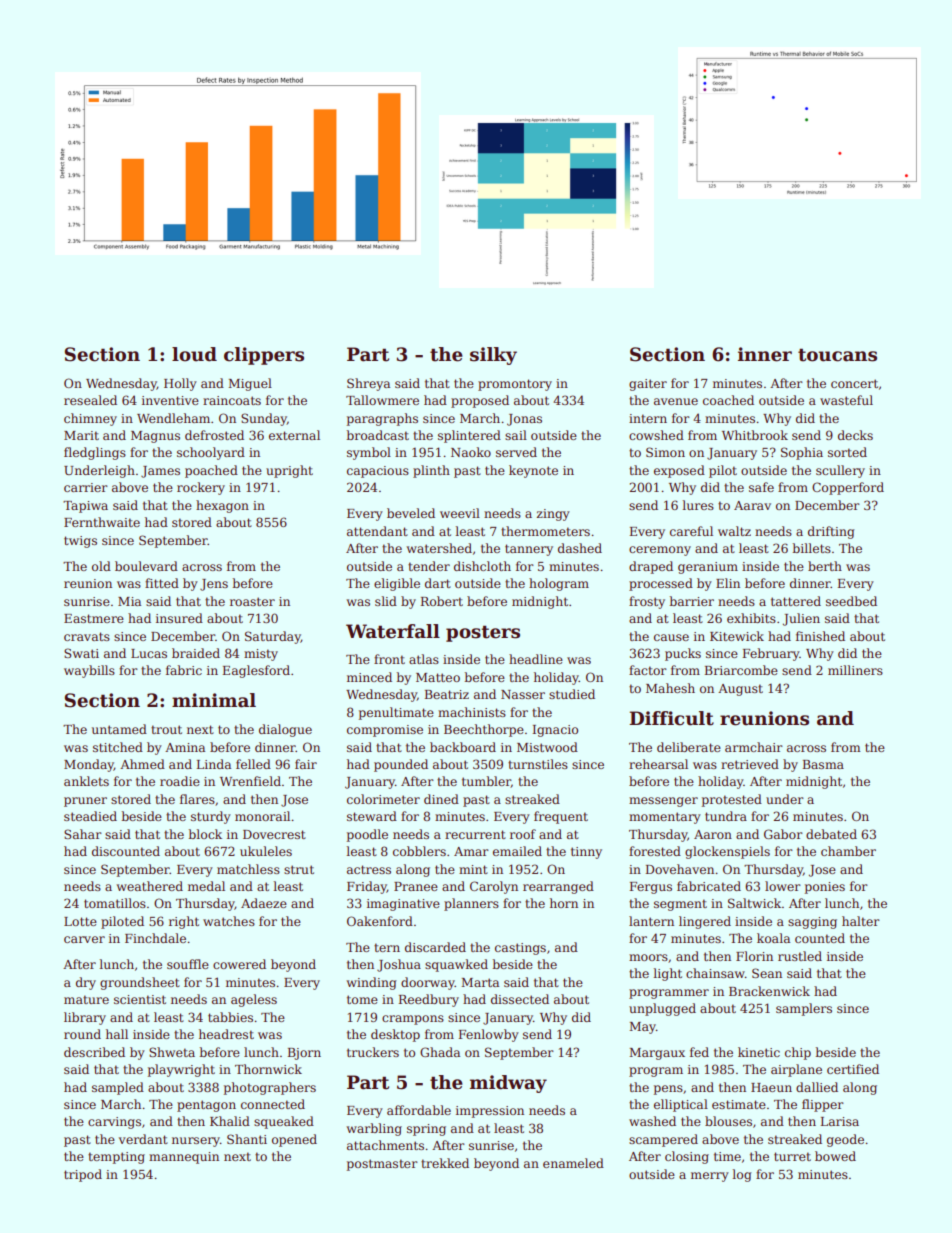  I want to click on poached, so click(211, 471).
